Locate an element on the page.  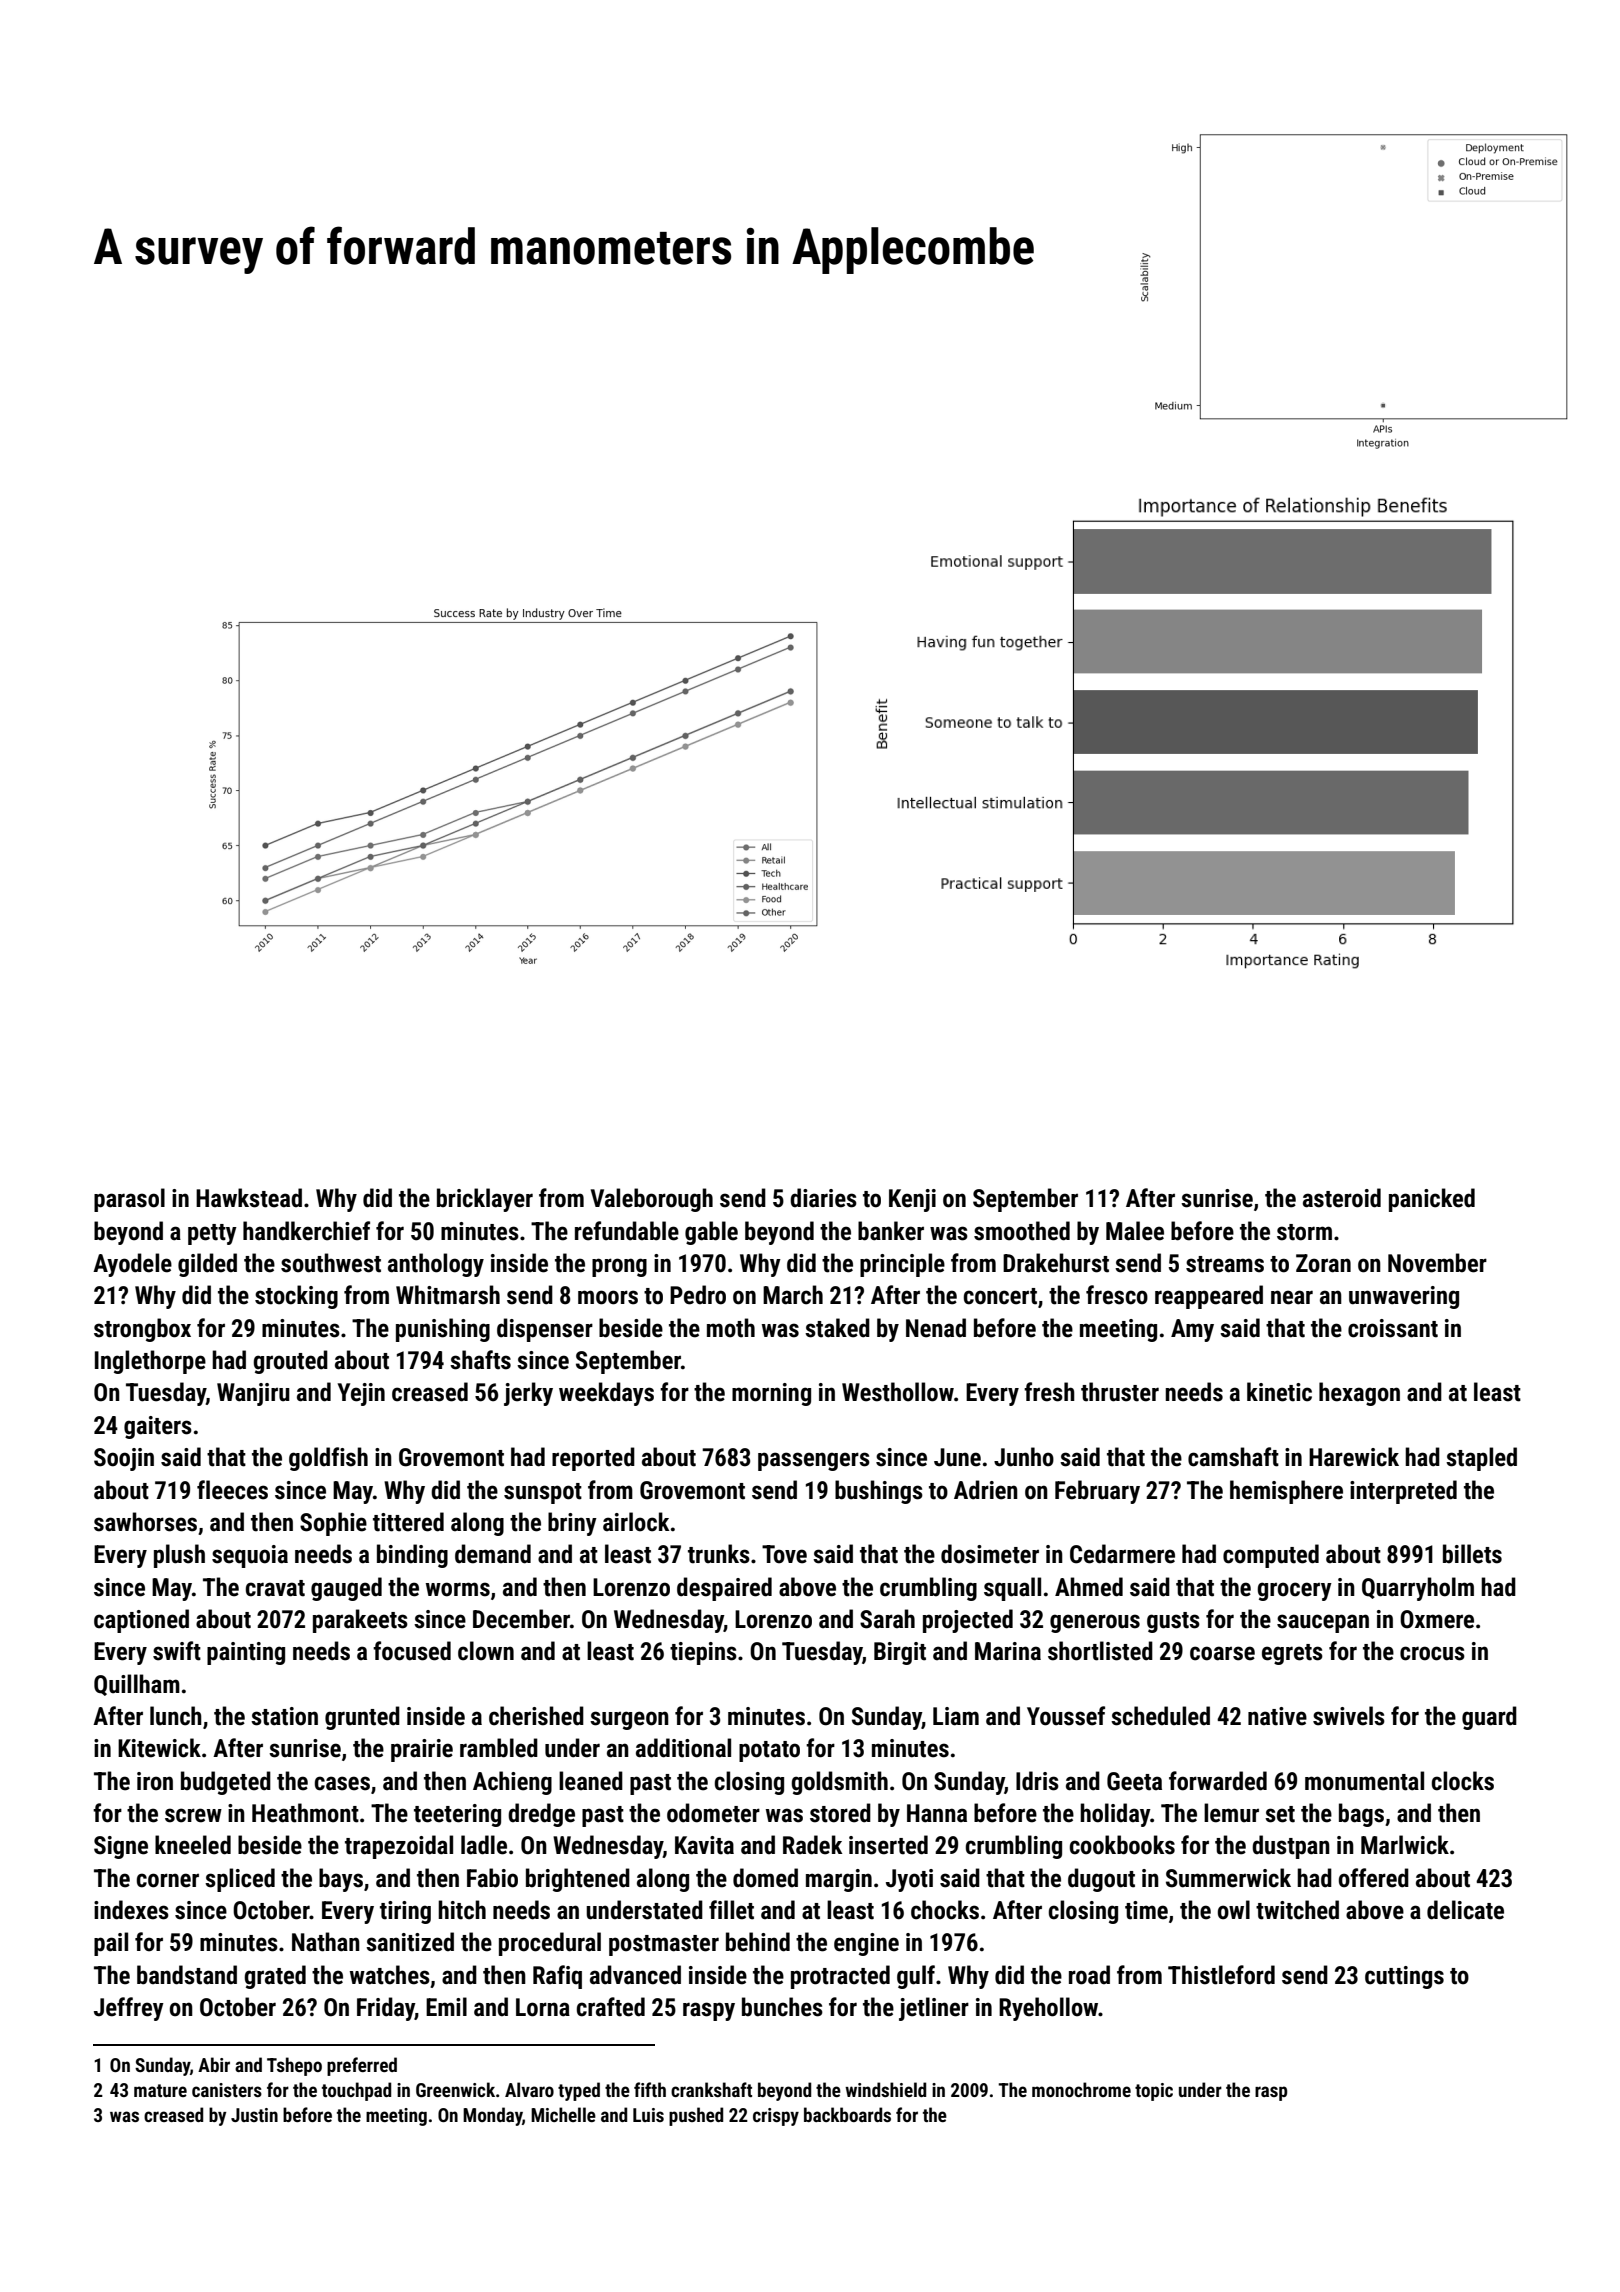
Nenad is located at coordinates (936, 1328).
